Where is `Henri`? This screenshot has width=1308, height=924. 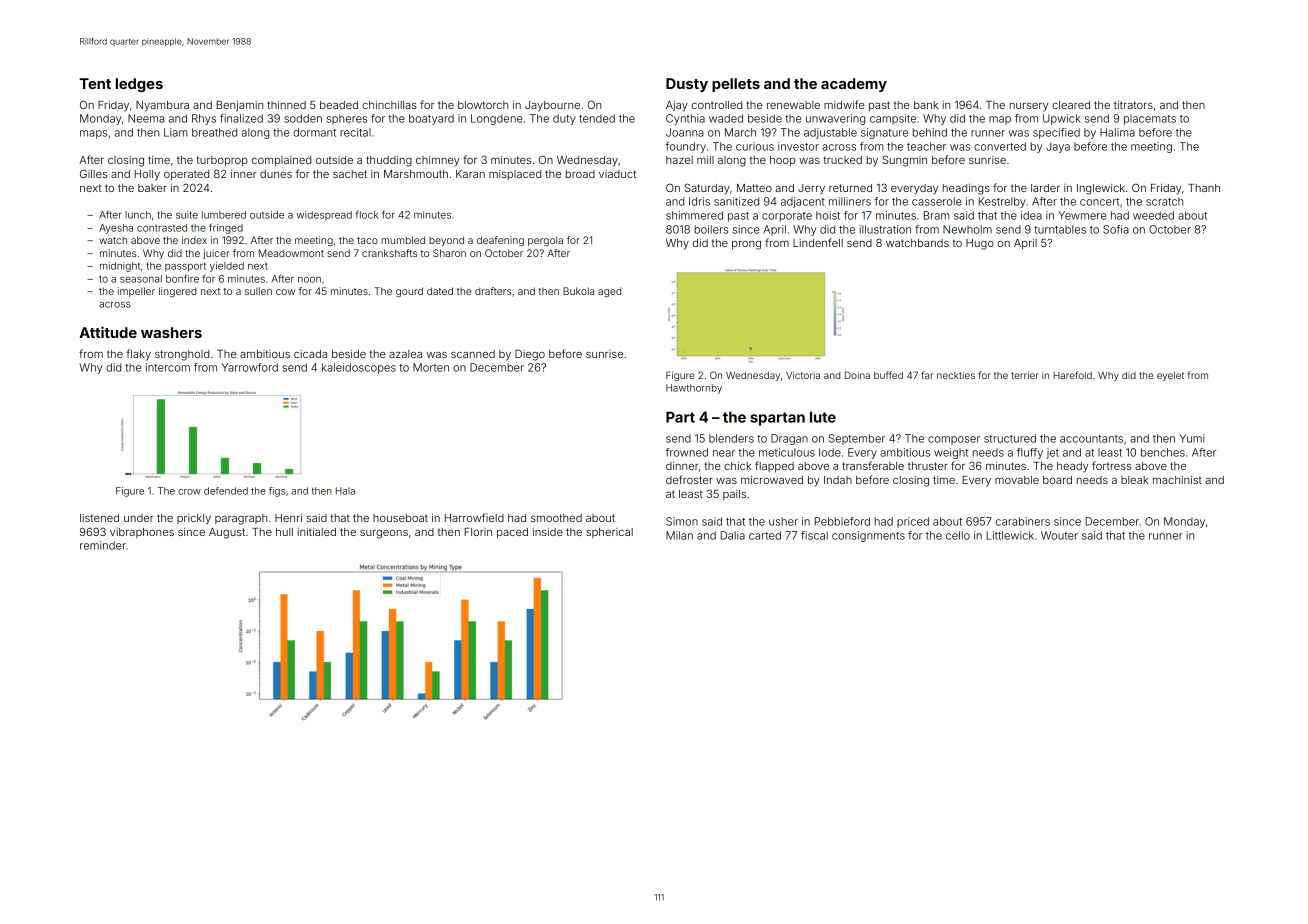 Henri is located at coordinates (288, 518).
